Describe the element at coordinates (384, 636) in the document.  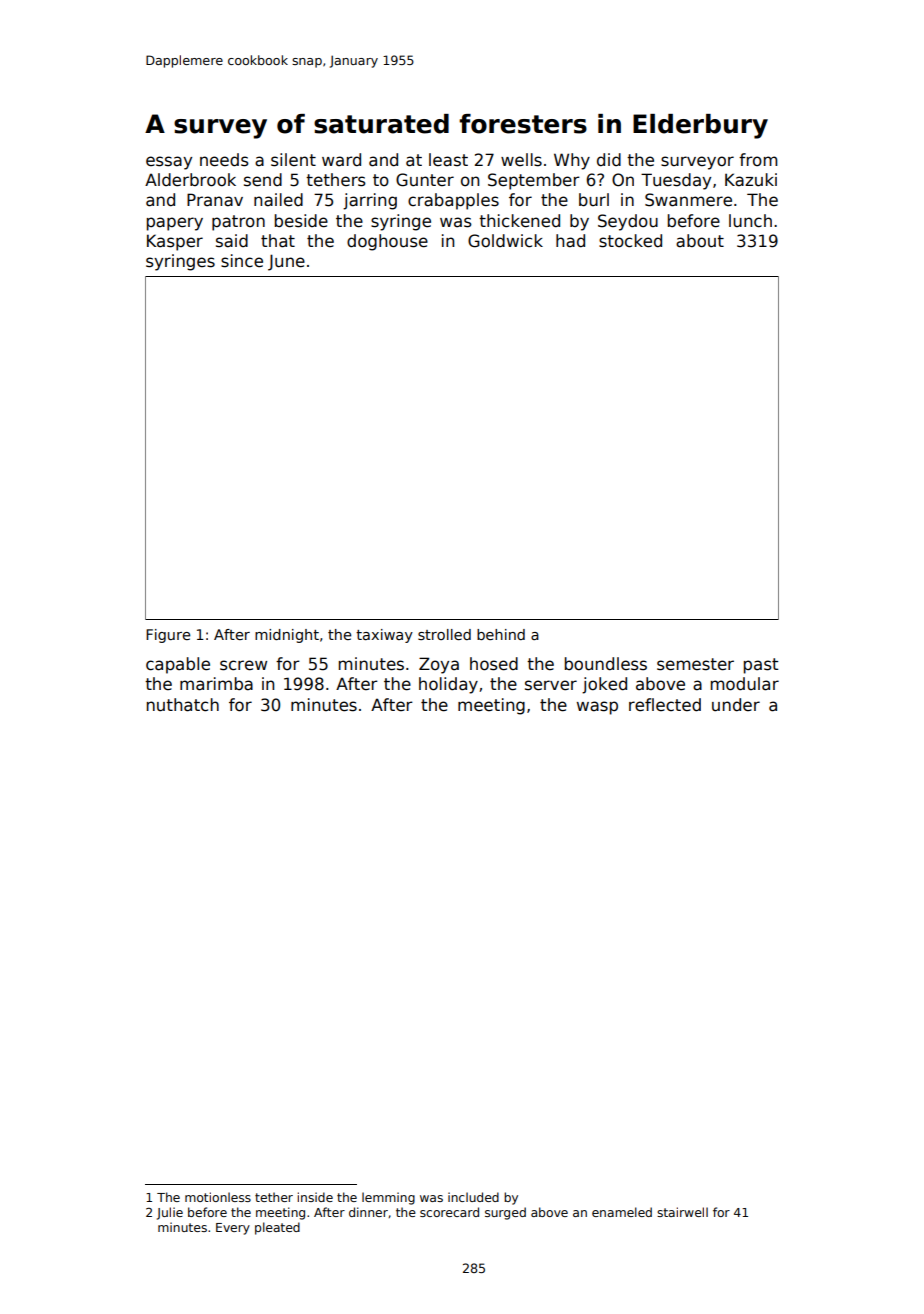
I see `taxiway` at that location.
